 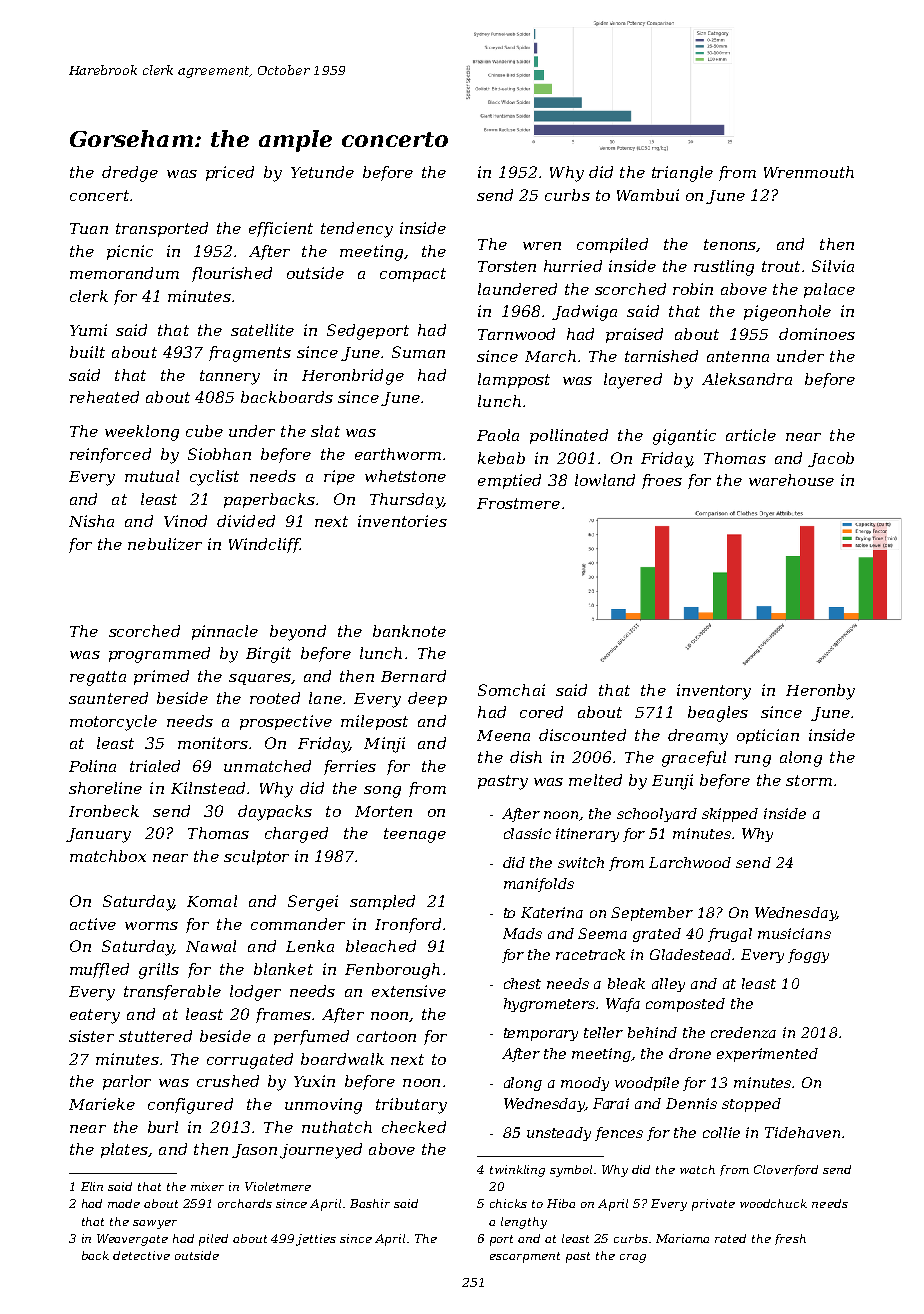 What do you see at coordinates (831, 459) in the screenshot?
I see `Jacob` at bounding box center [831, 459].
